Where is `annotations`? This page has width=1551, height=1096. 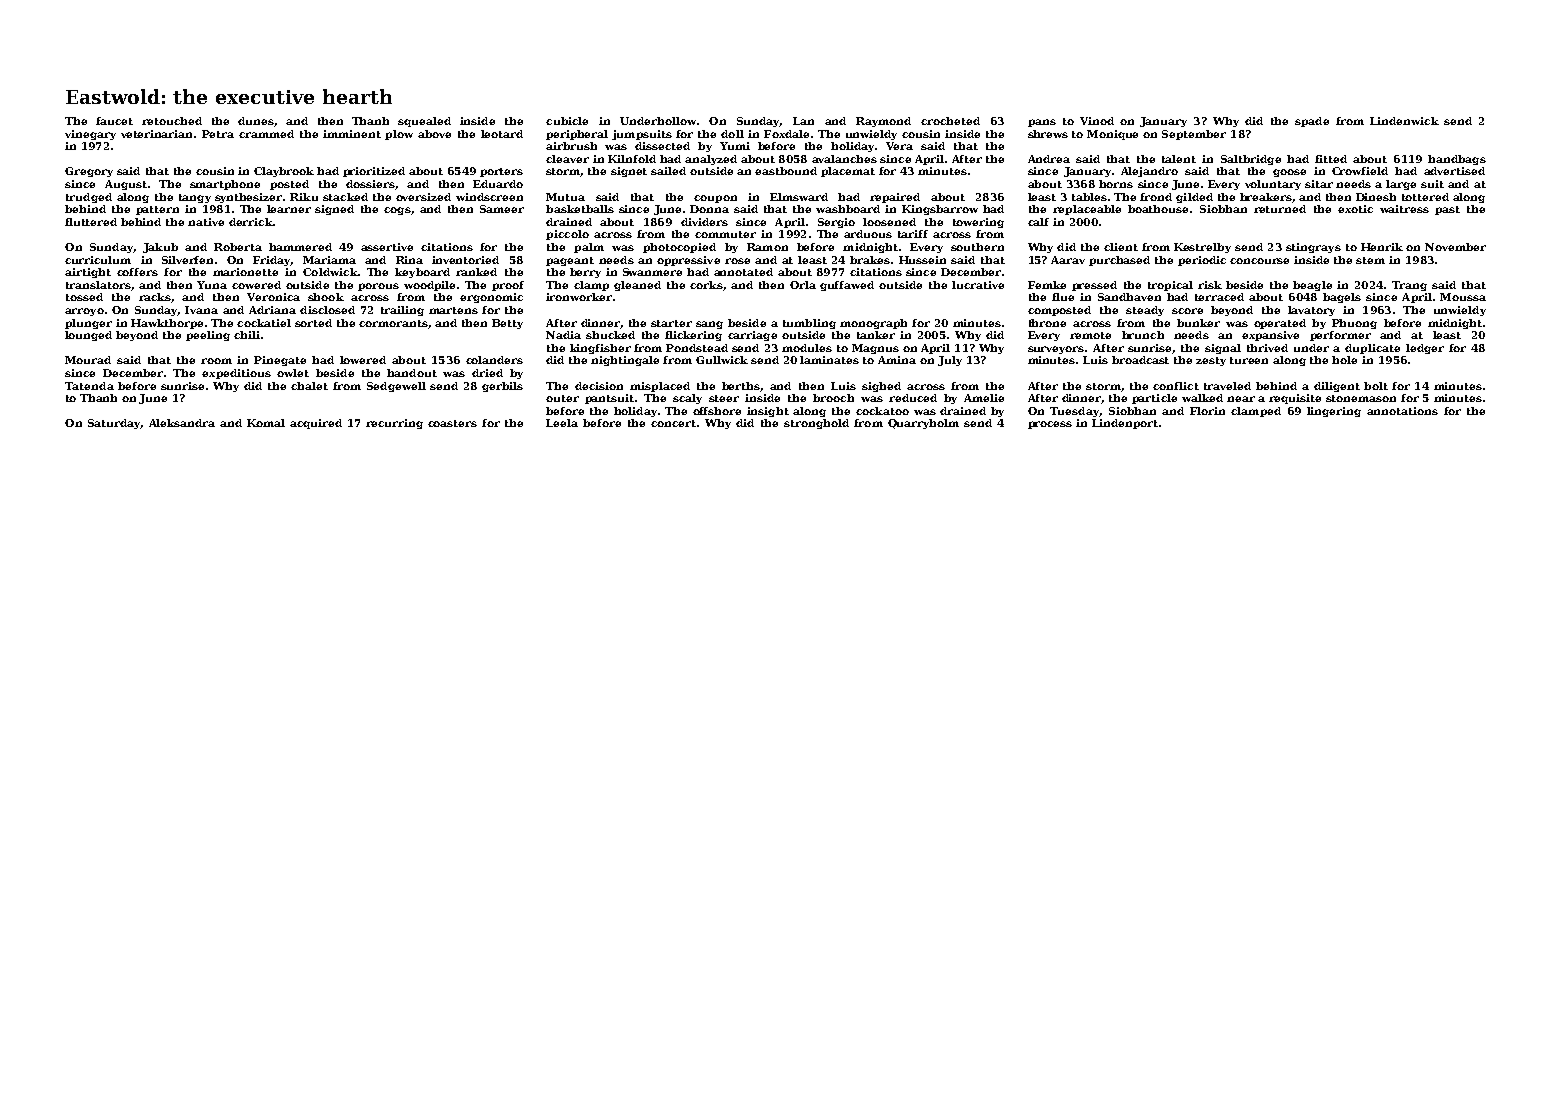 annotations is located at coordinates (1402, 411).
